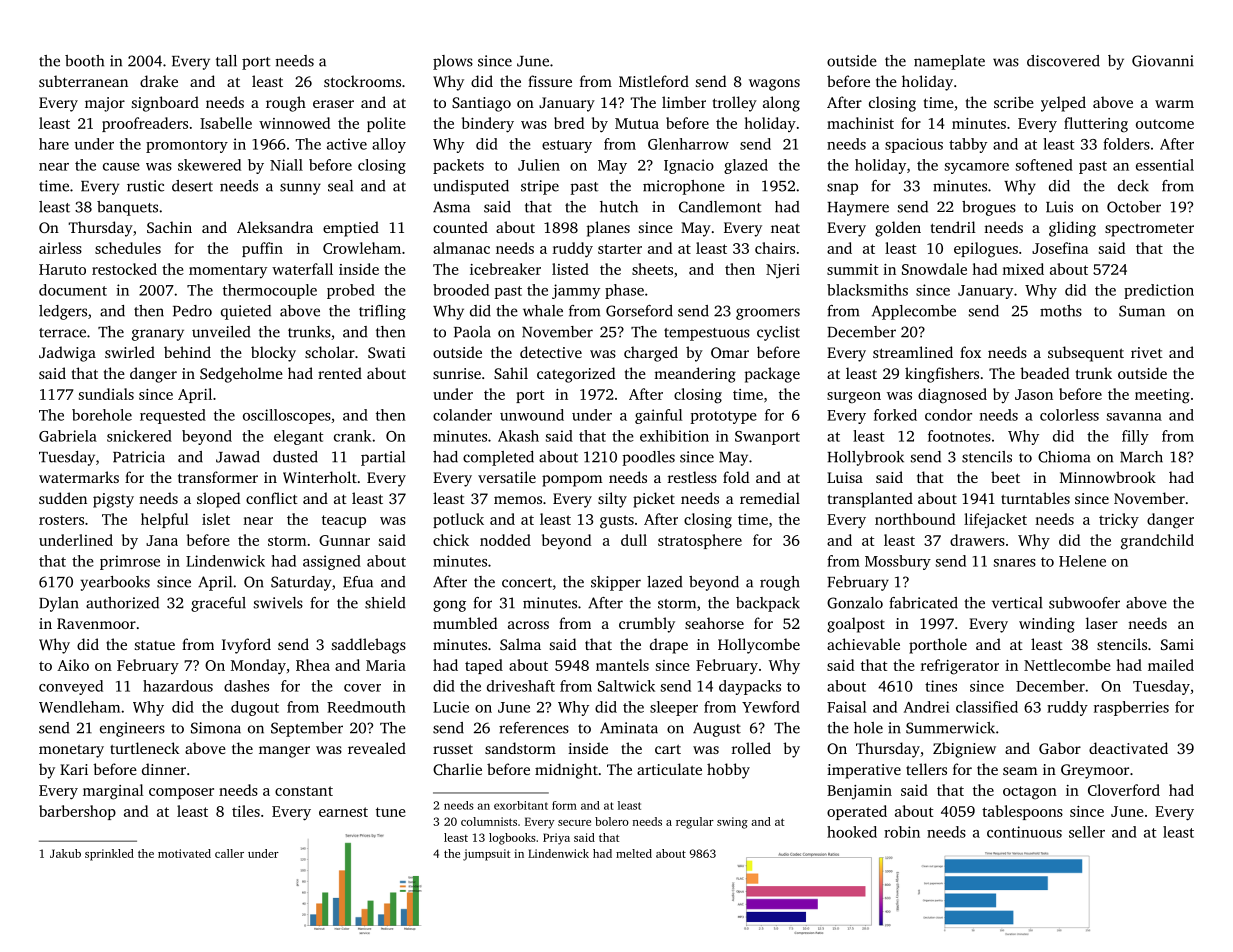  I want to click on gusts, so click(617, 522).
